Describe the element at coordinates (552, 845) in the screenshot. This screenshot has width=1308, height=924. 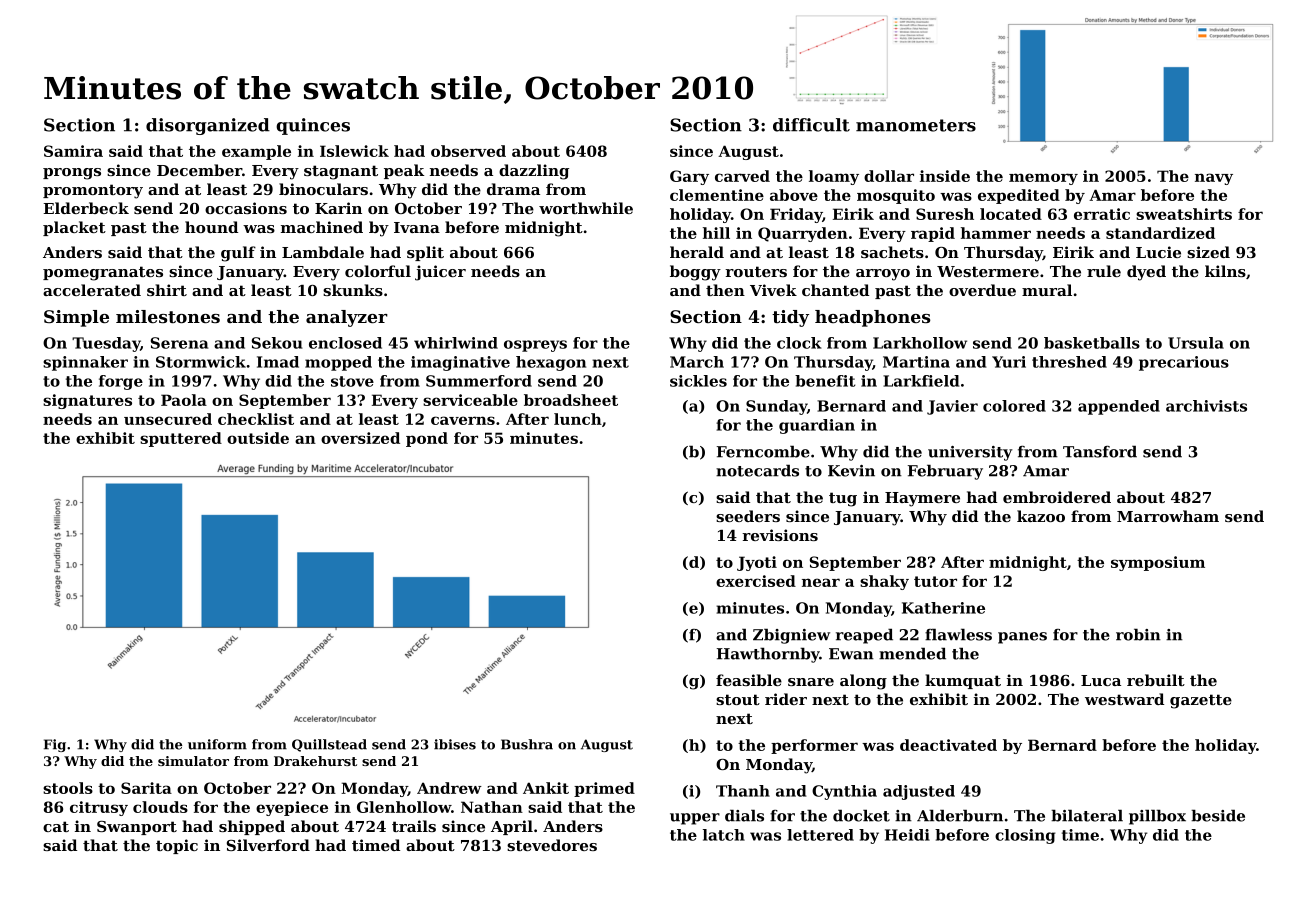
I see `stevedores` at that location.
